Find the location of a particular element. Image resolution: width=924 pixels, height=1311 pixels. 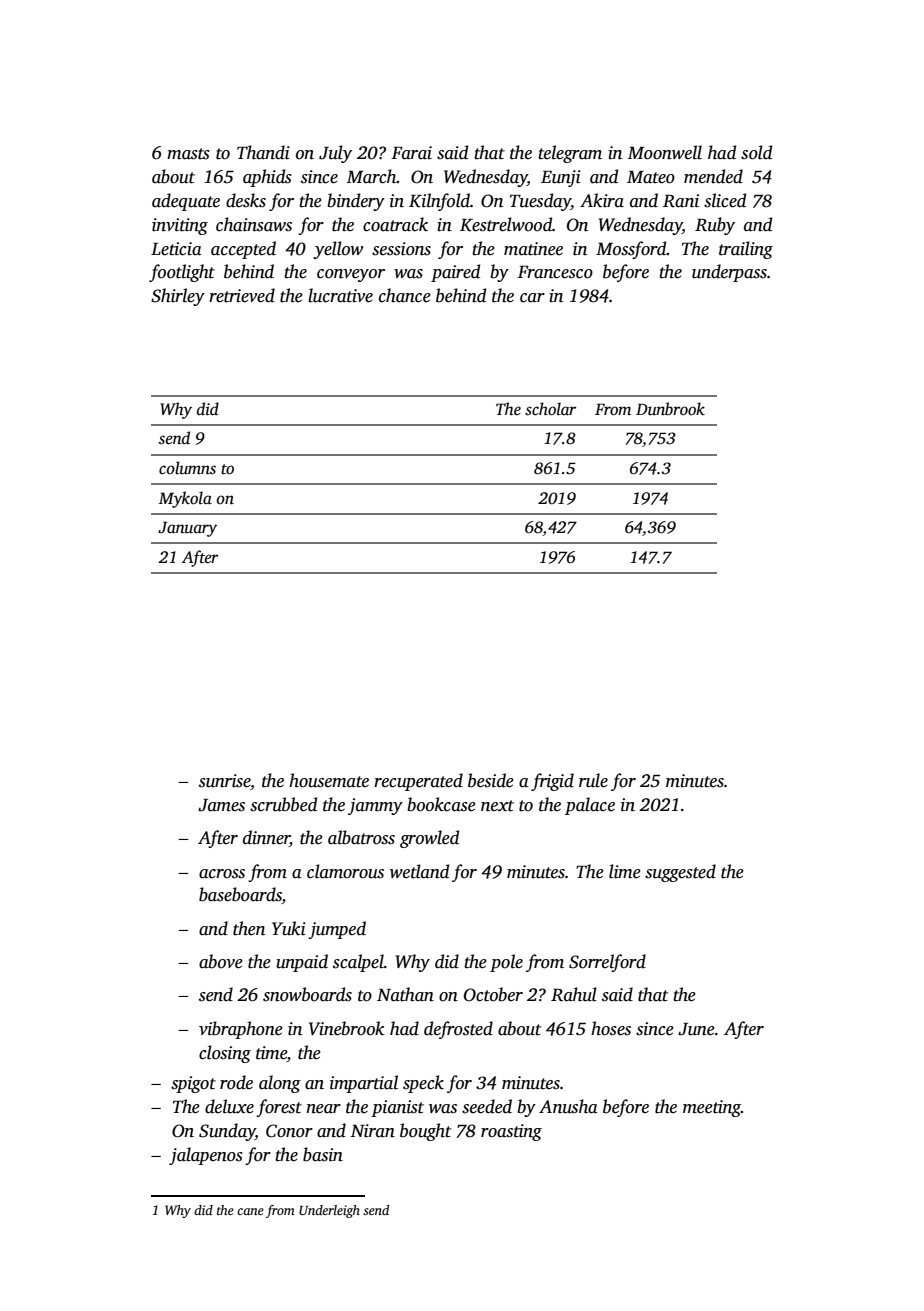

wetland is located at coordinates (419, 871).
